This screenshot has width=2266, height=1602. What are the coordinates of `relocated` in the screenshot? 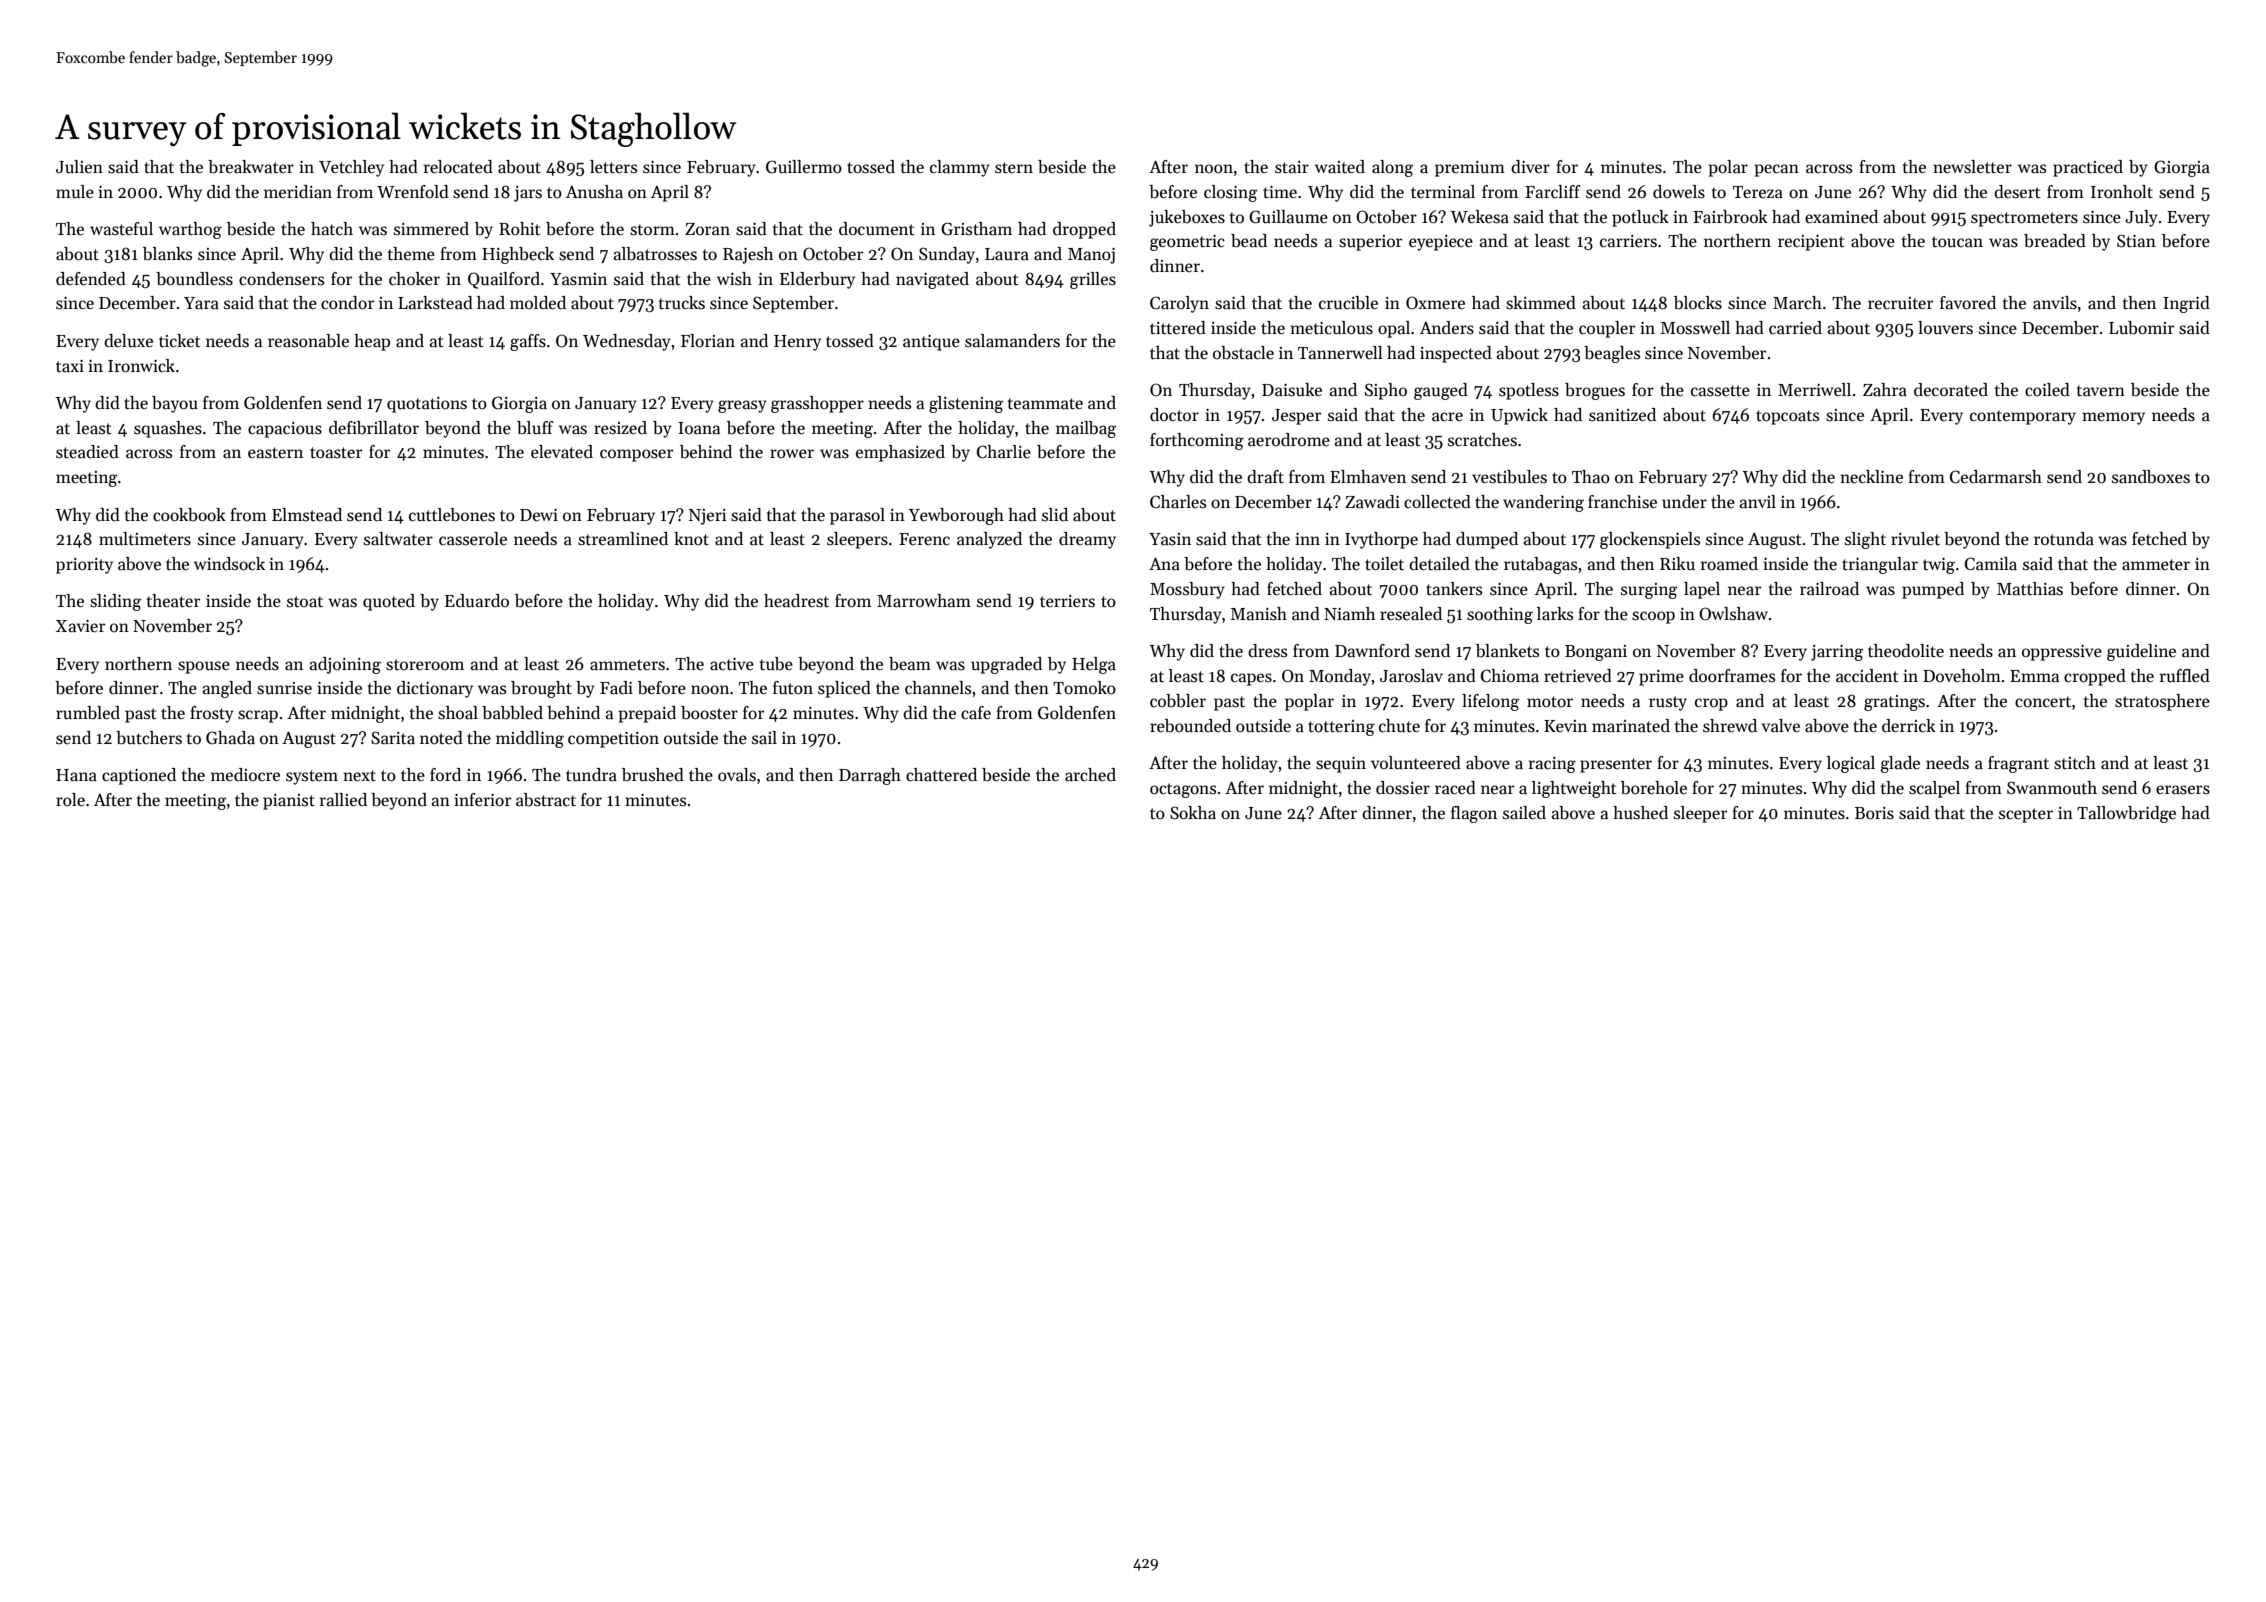 It's located at (458, 167).
